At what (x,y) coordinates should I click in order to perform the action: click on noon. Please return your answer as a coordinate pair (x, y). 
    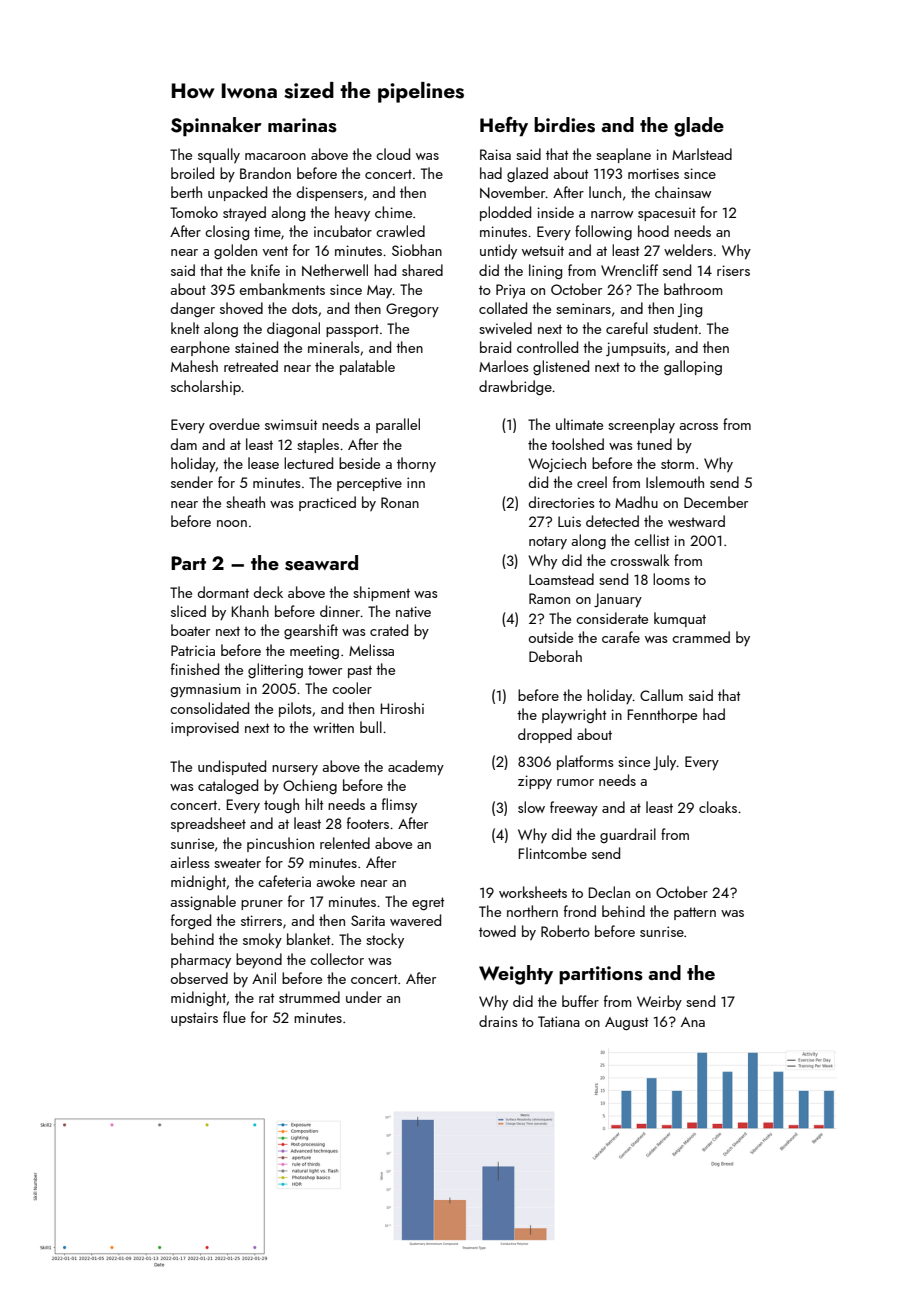
    Looking at the image, I should click on (232, 523).
